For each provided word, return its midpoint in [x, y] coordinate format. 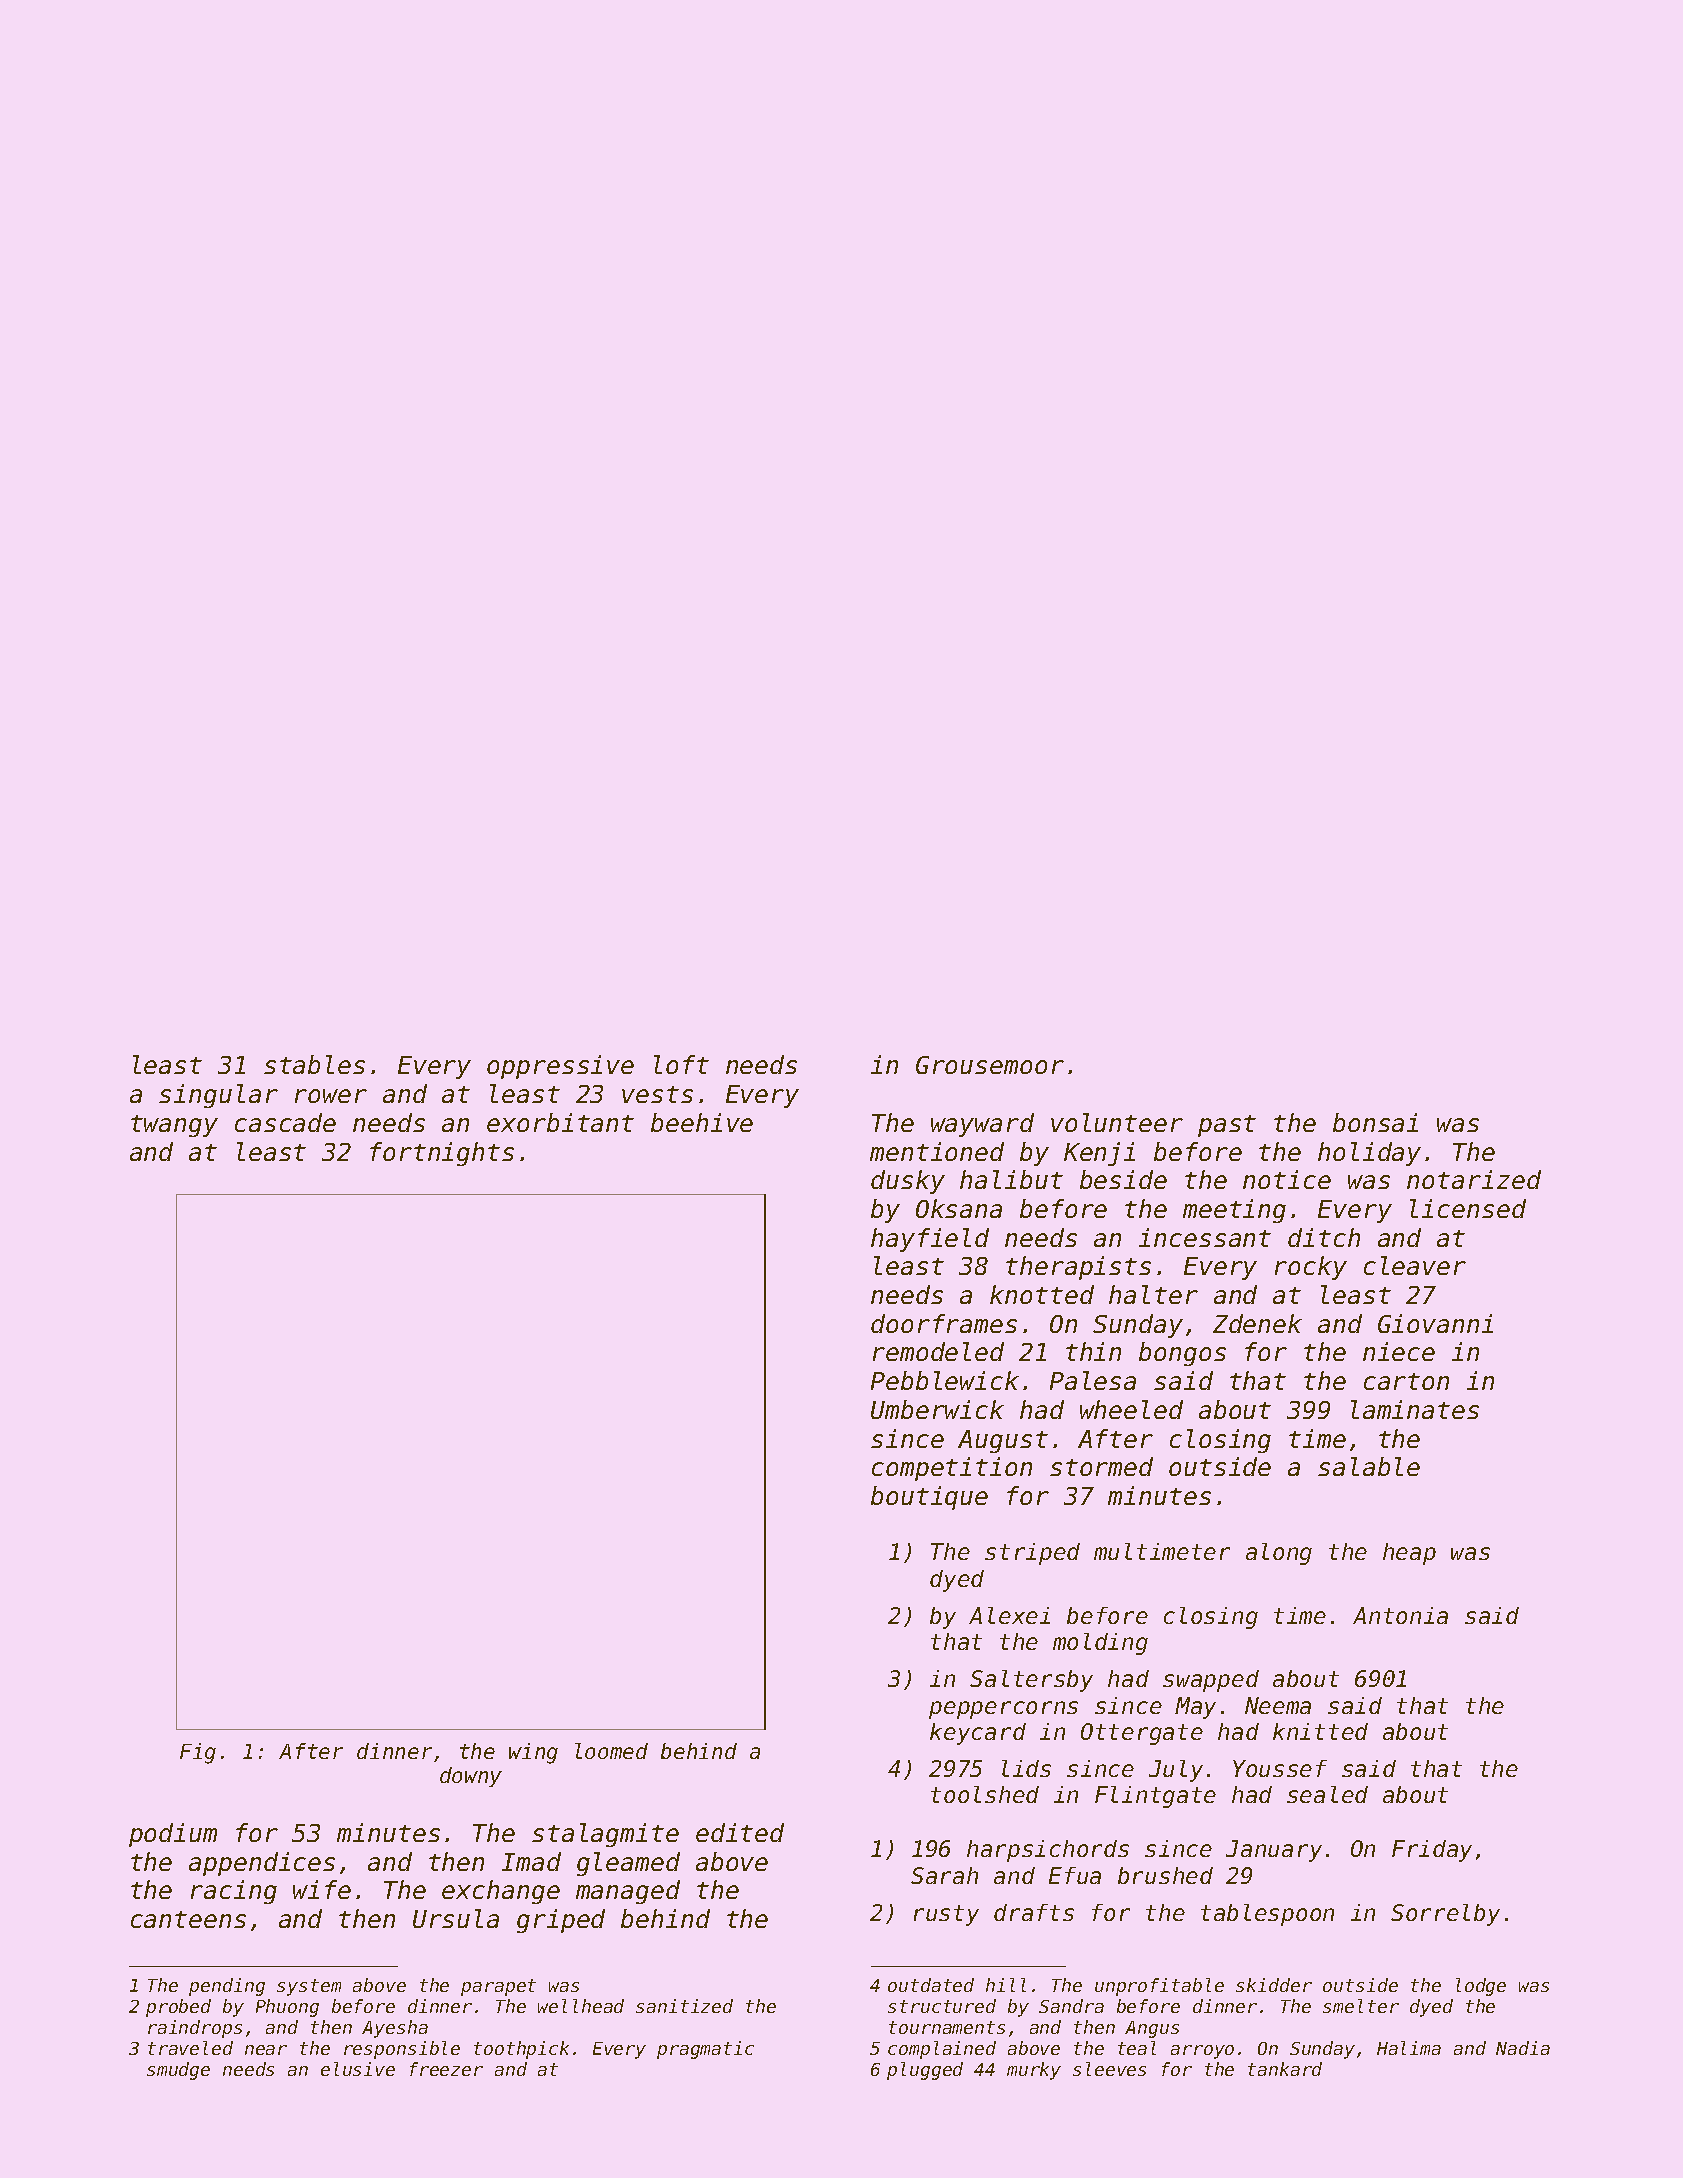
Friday [1432, 1851]
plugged [925, 2071]
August [1003, 1441]
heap [1409, 1554]
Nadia [1523, 2048]
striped [1032, 1554]
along [1279, 1554]
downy [471, 1777]
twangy [174, 1126]
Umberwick [937, 1409]
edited [740, 1832]
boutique [929, 1498]
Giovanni [1435, 1323]
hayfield [930, 1240]
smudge [178, 2071]
